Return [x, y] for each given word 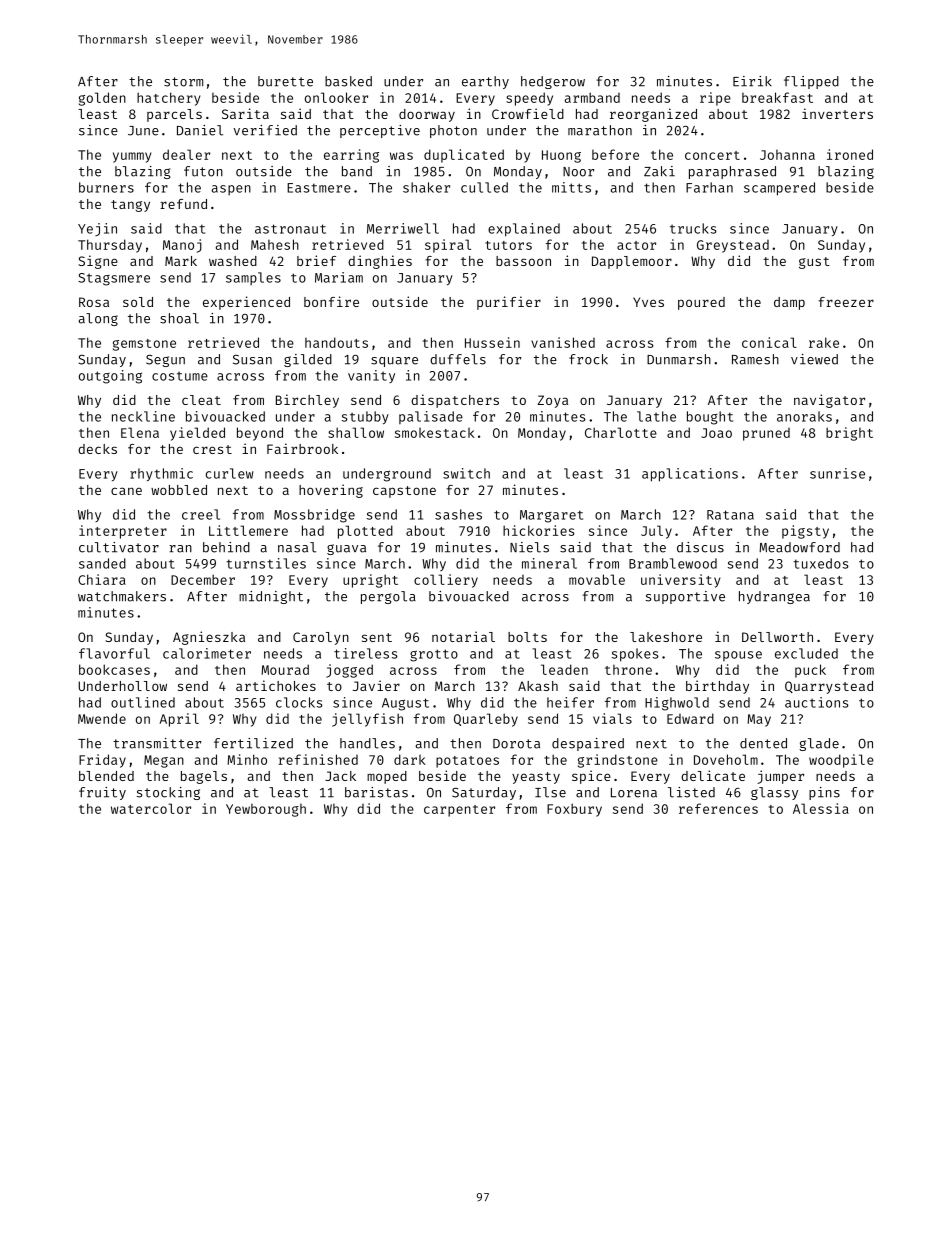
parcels [174, 115]
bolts [527, 637]
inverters [837, 113]
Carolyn [321, 638]
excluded [806, 653]
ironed [850, 154]
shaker [426, 187]
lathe [656, 416]
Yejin [97, 229]
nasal [297, 547]
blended [106, 776]
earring [351, 156]
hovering [331, 491]
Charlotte [621, 432]
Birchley [307, 401]
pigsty [805, 532]
